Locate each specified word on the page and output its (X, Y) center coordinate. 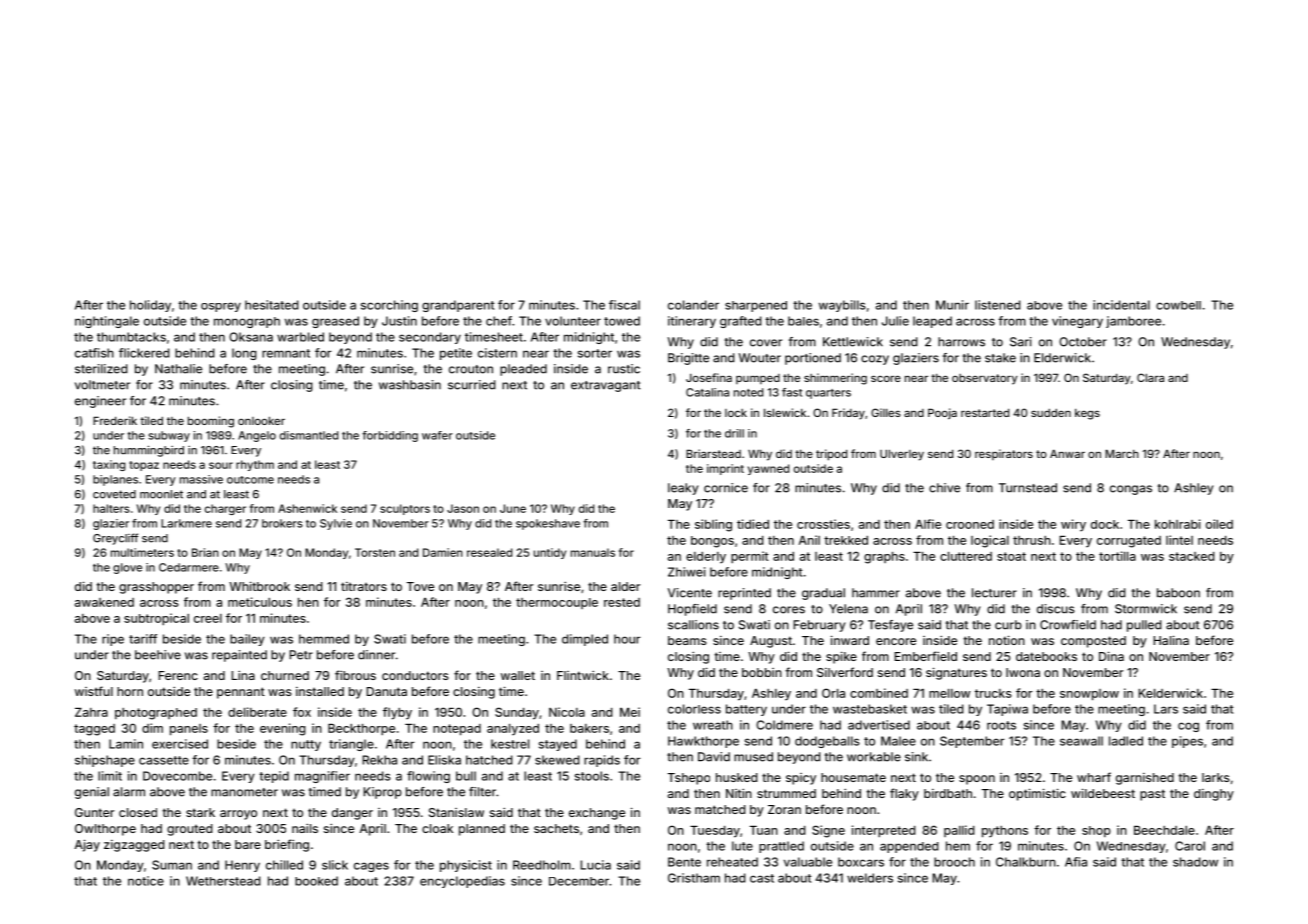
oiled (1219, 524)
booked (316, 881)
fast (792, 392)
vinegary (1077, 322)
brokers (282, 523)
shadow (1195, 862)
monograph (247, 322)
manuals (593, 552)
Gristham (694, 878)
